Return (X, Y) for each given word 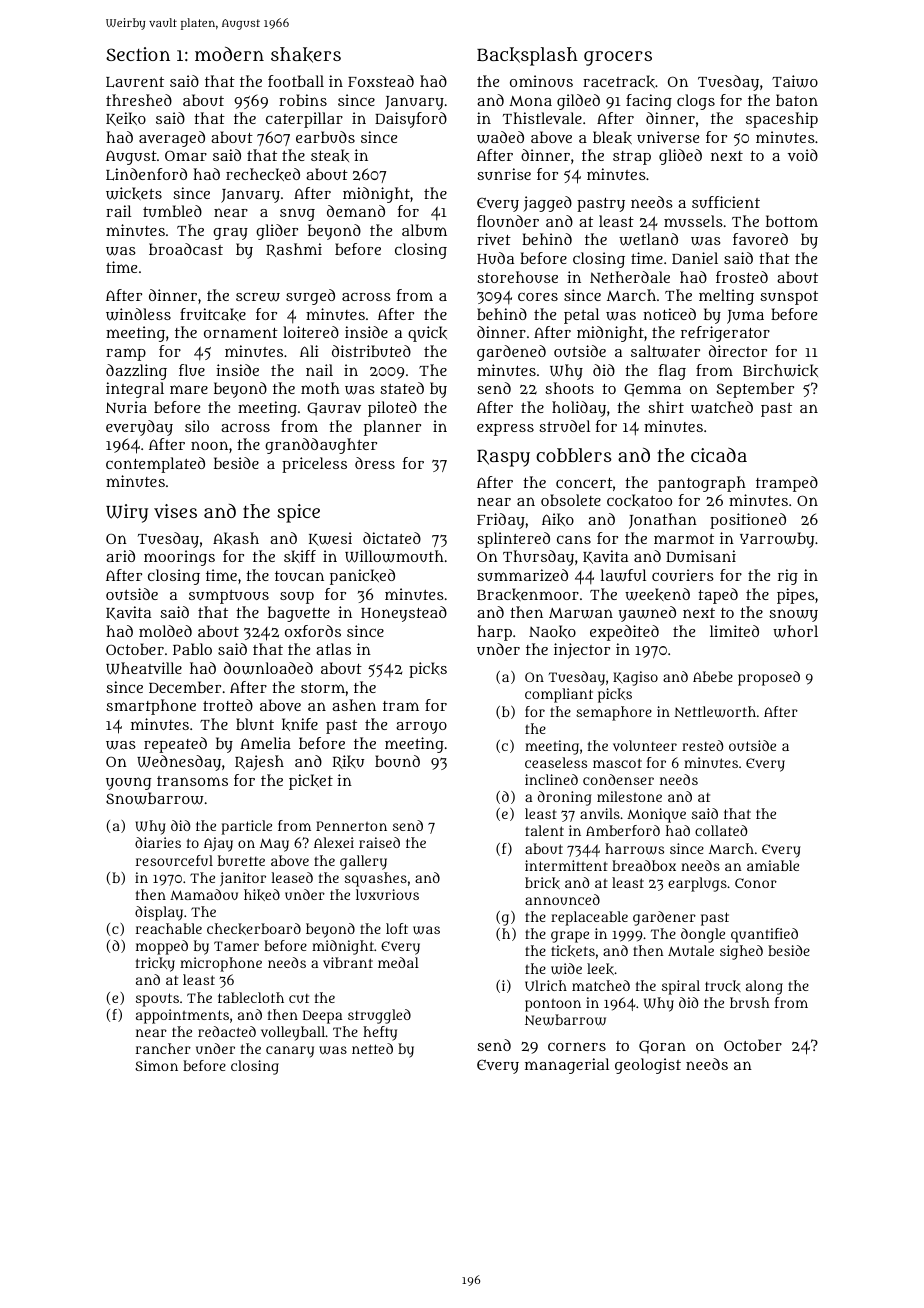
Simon (156, 1065)
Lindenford (146, 174)
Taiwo (795, 81)
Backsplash (527, 56)
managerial (567, 1066)
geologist (648, 1066)
